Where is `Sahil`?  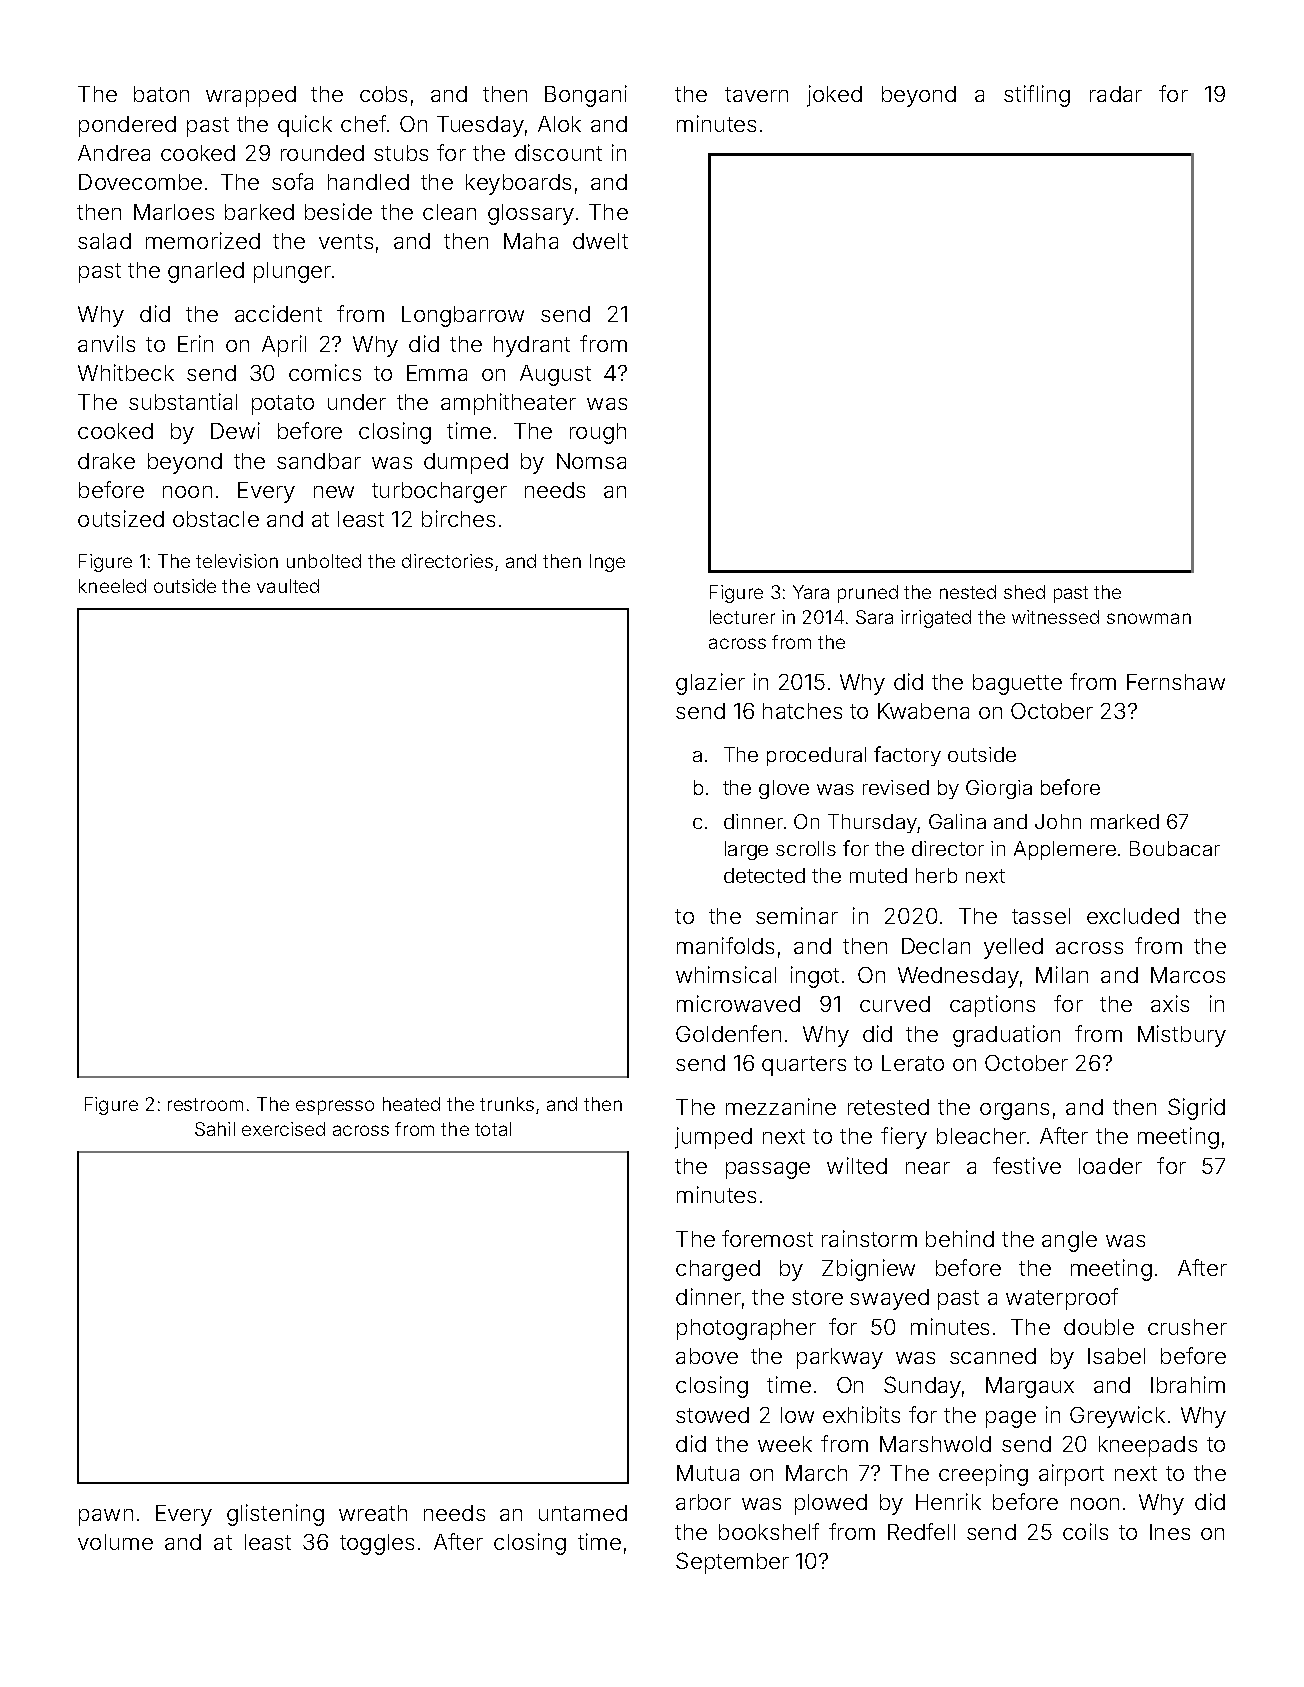
Sahil is located at coordinates (215, 1129).
